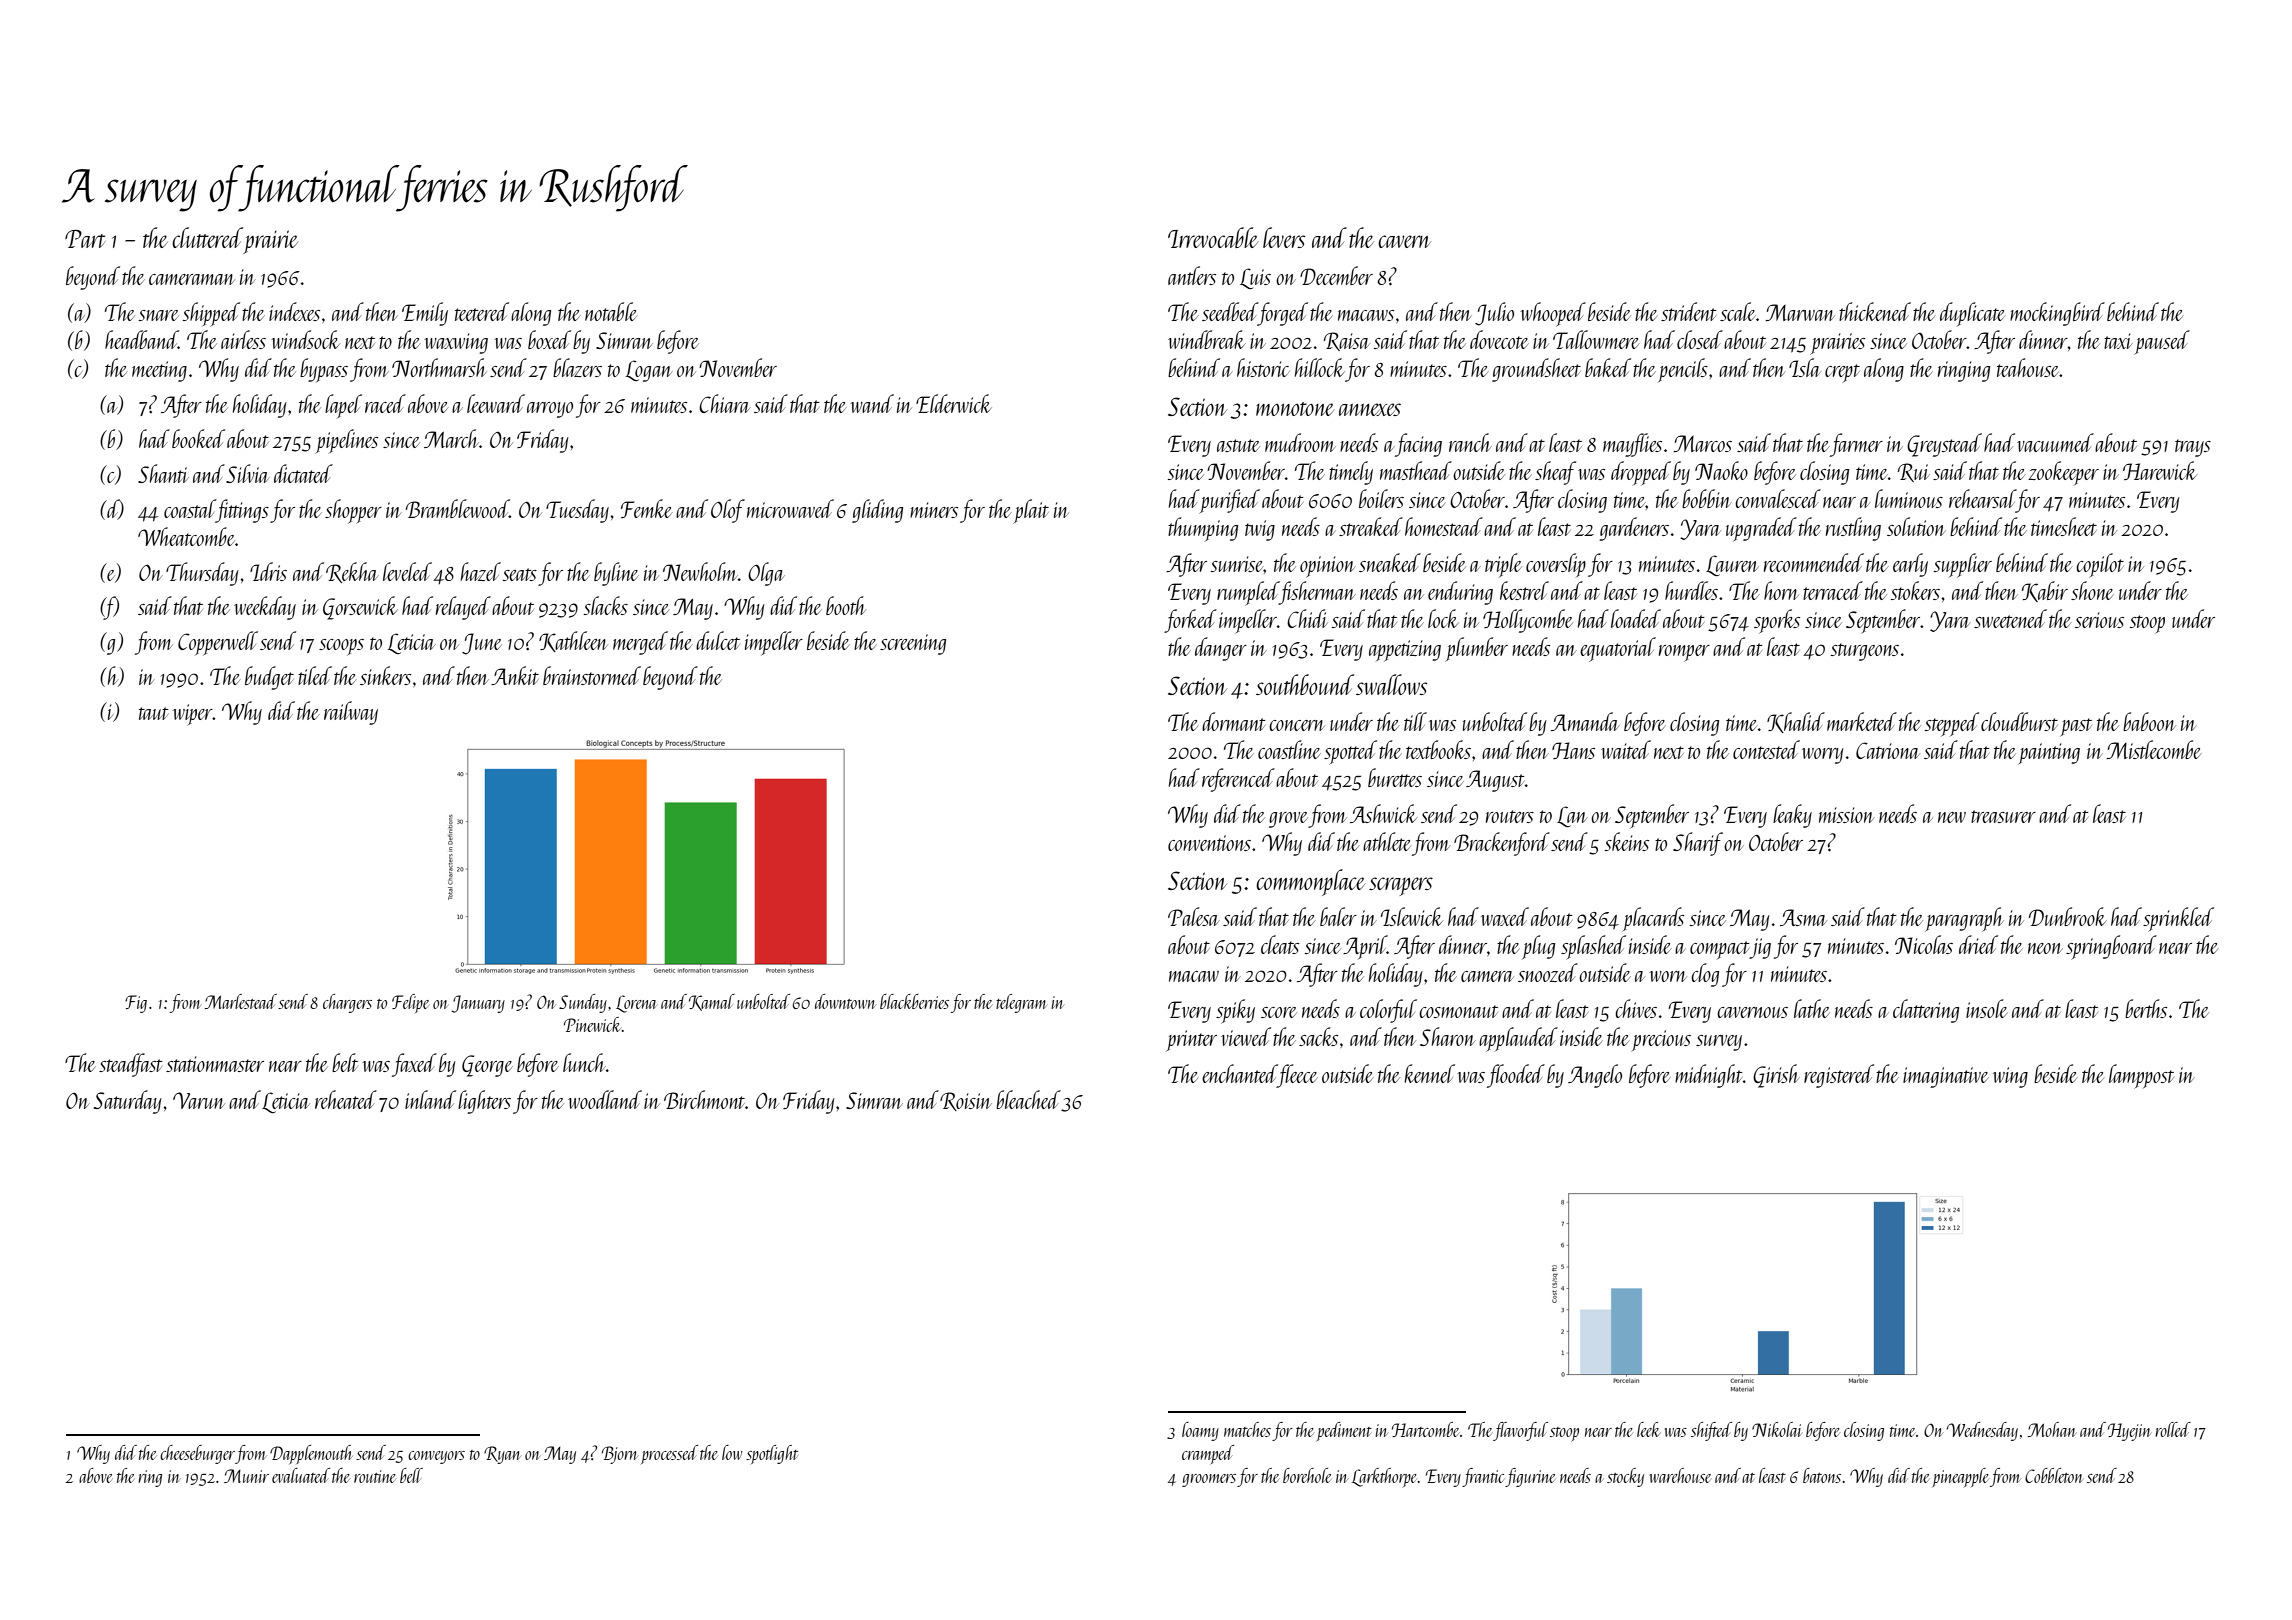  I want to click on taut, so click(153, 713).
